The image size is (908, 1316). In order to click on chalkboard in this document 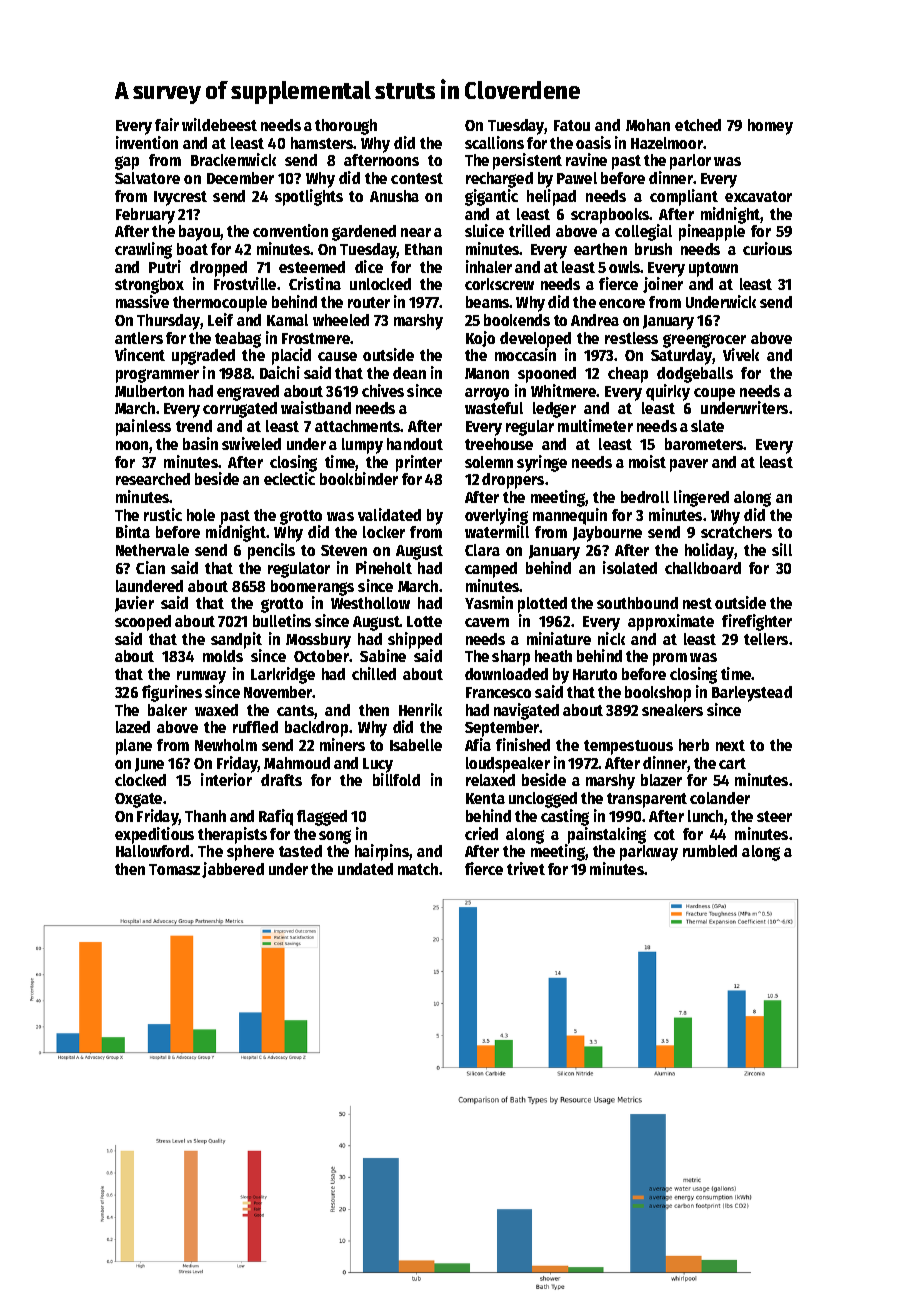, I will do `click(703, 568)`.
